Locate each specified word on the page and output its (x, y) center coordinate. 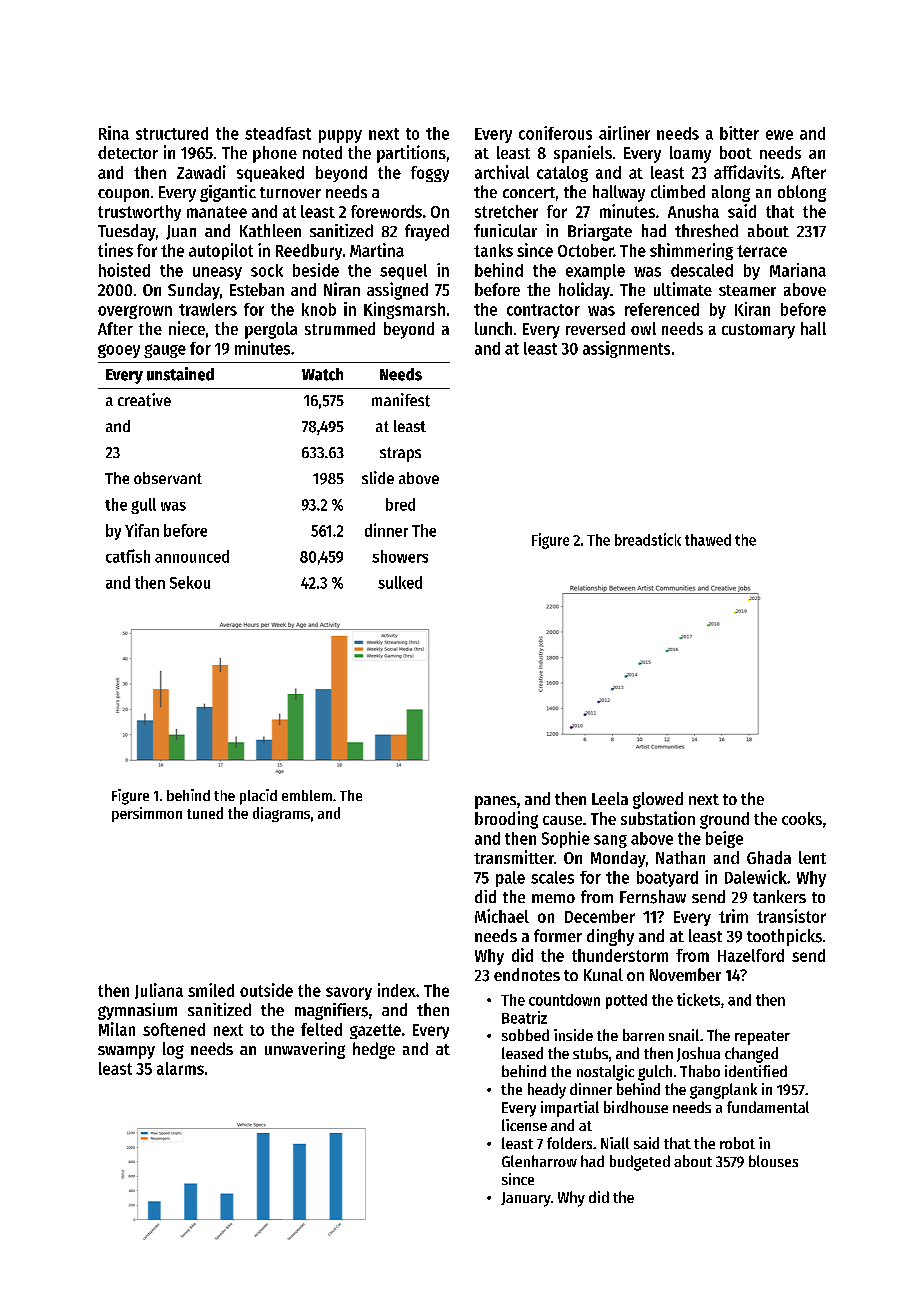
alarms (180, 1068)
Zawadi (201, 172)
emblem (307, 795)
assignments (626, 349)
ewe (779, 135)
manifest (401, 400)
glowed (658, 800)
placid (258, 797)
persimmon (147, 814)
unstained (180, 374)
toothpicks (784, 937)
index (397, 990)
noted (322, 152)
